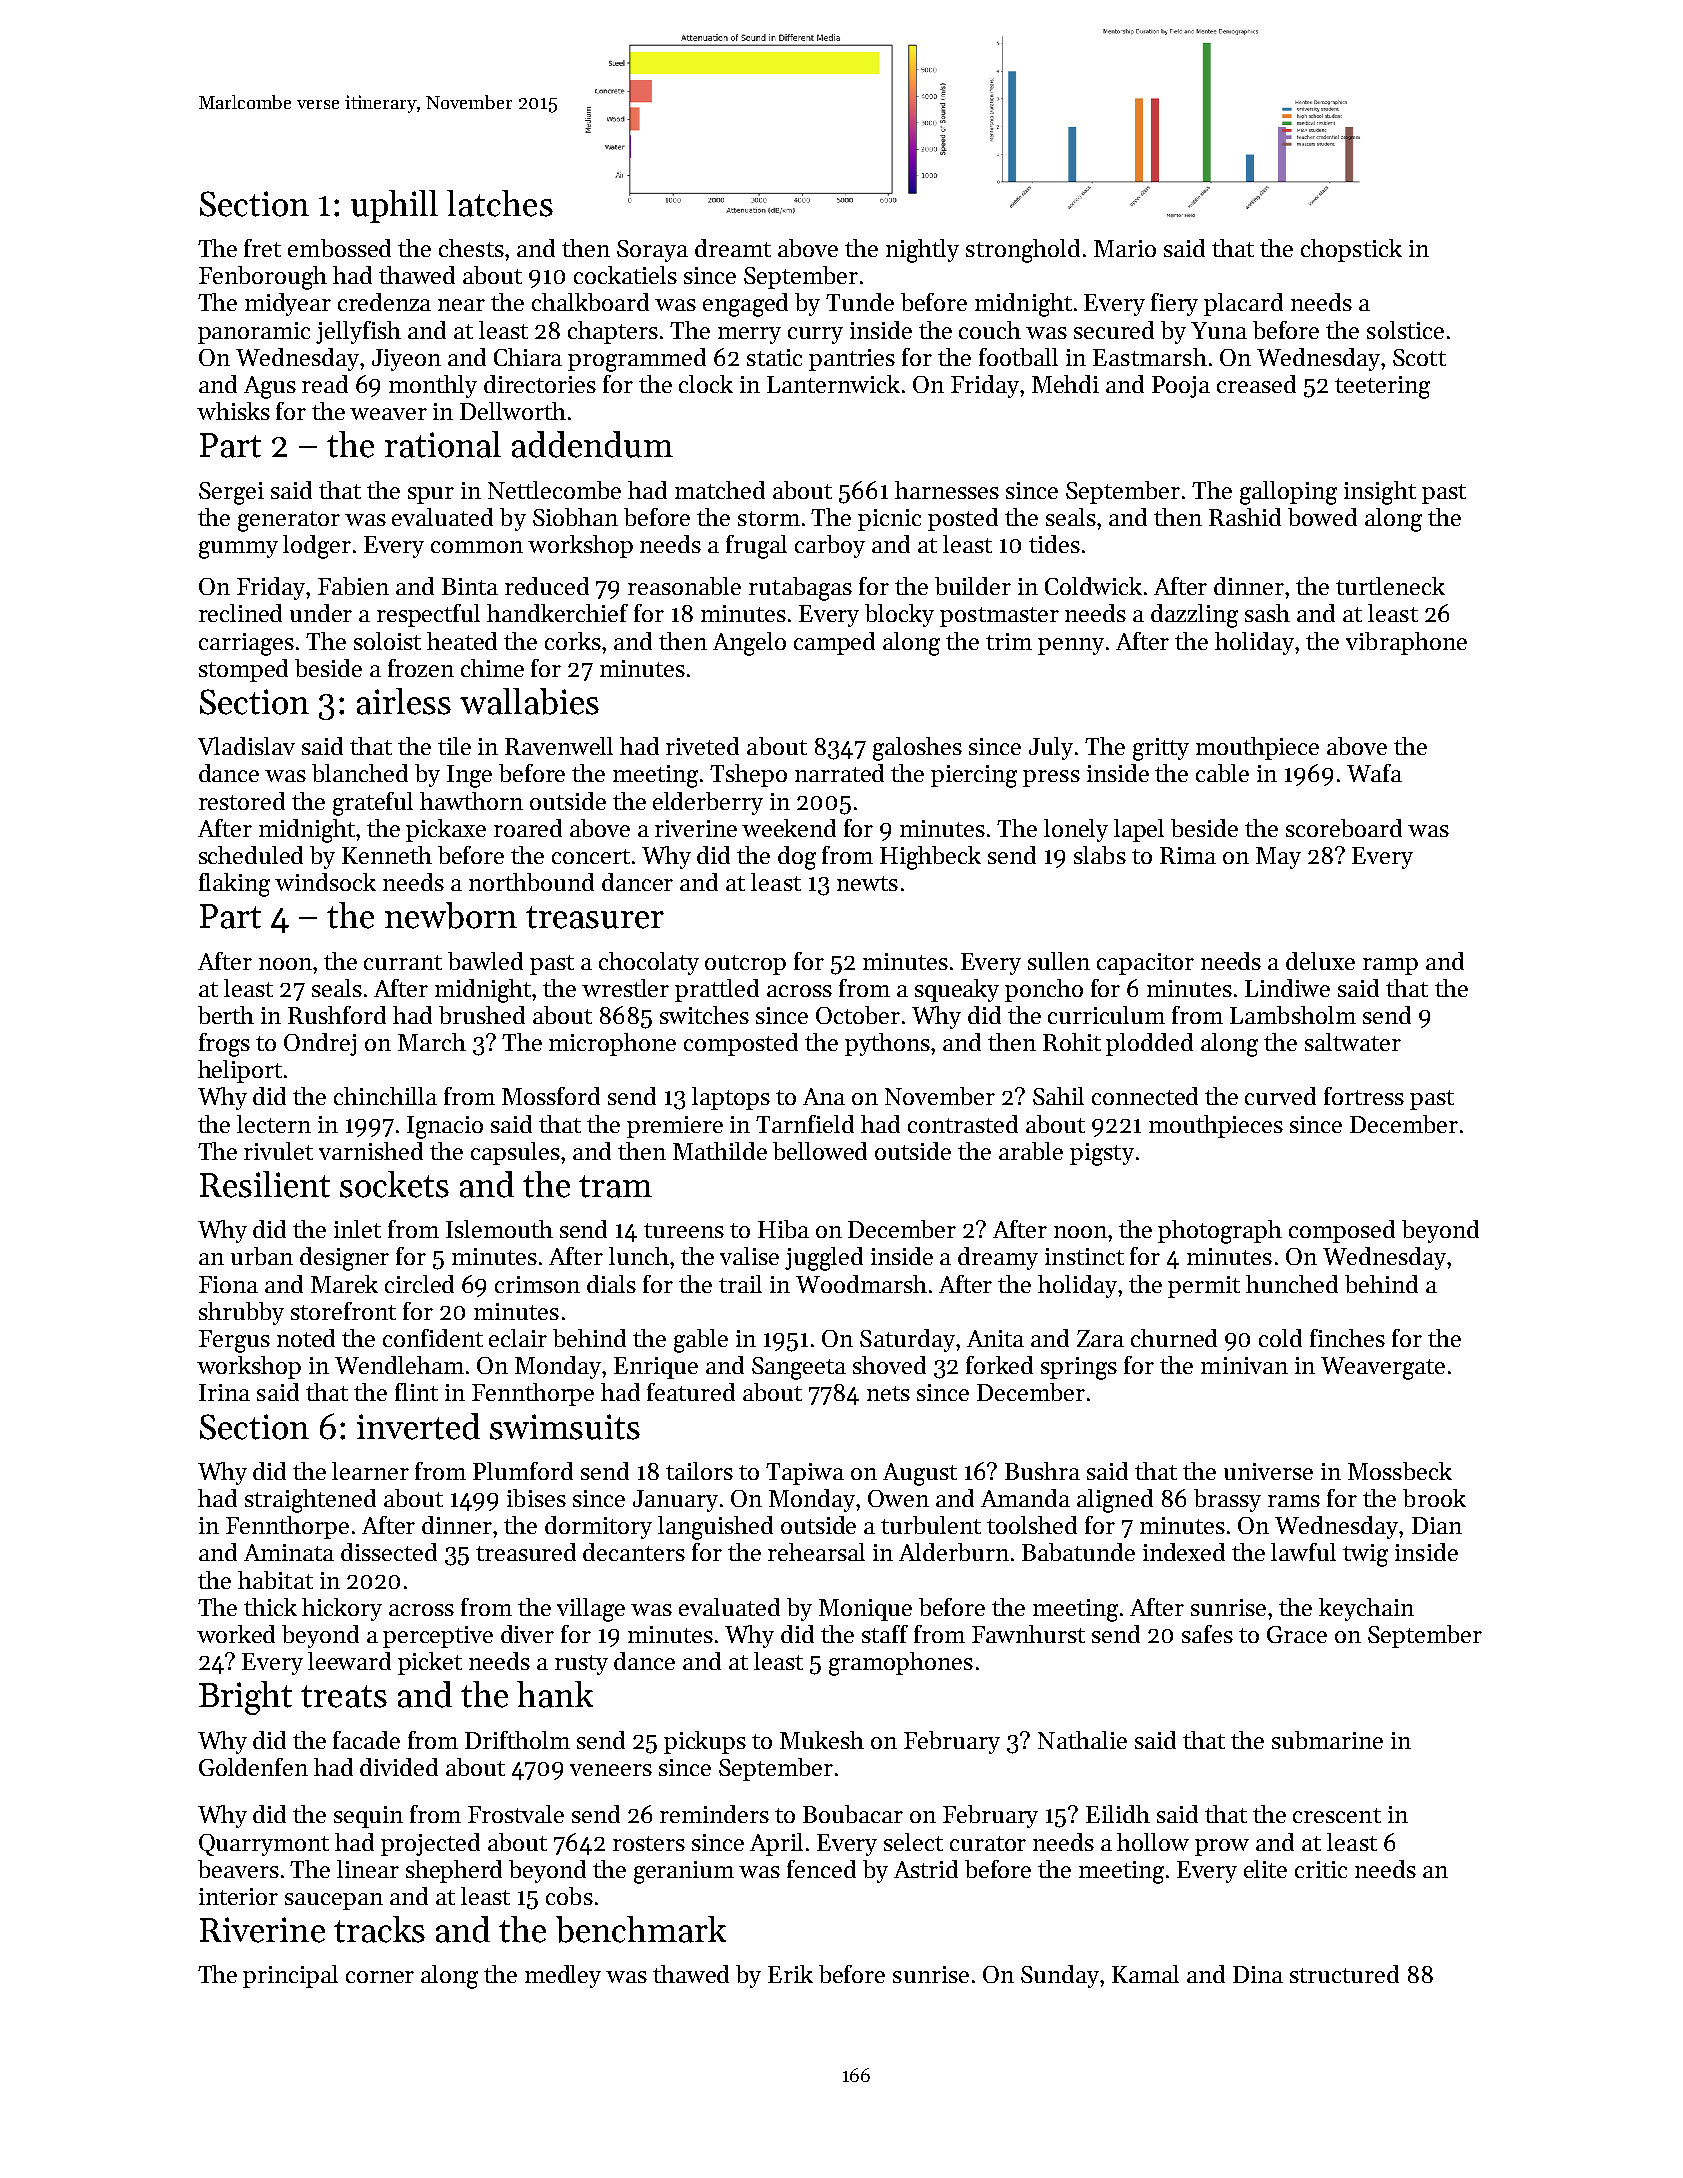 The width and height of the screenshot is (1683, 2178). Describe the element at coordinates (224, 1392) in the screenshot. I see `Irina` at that location.
